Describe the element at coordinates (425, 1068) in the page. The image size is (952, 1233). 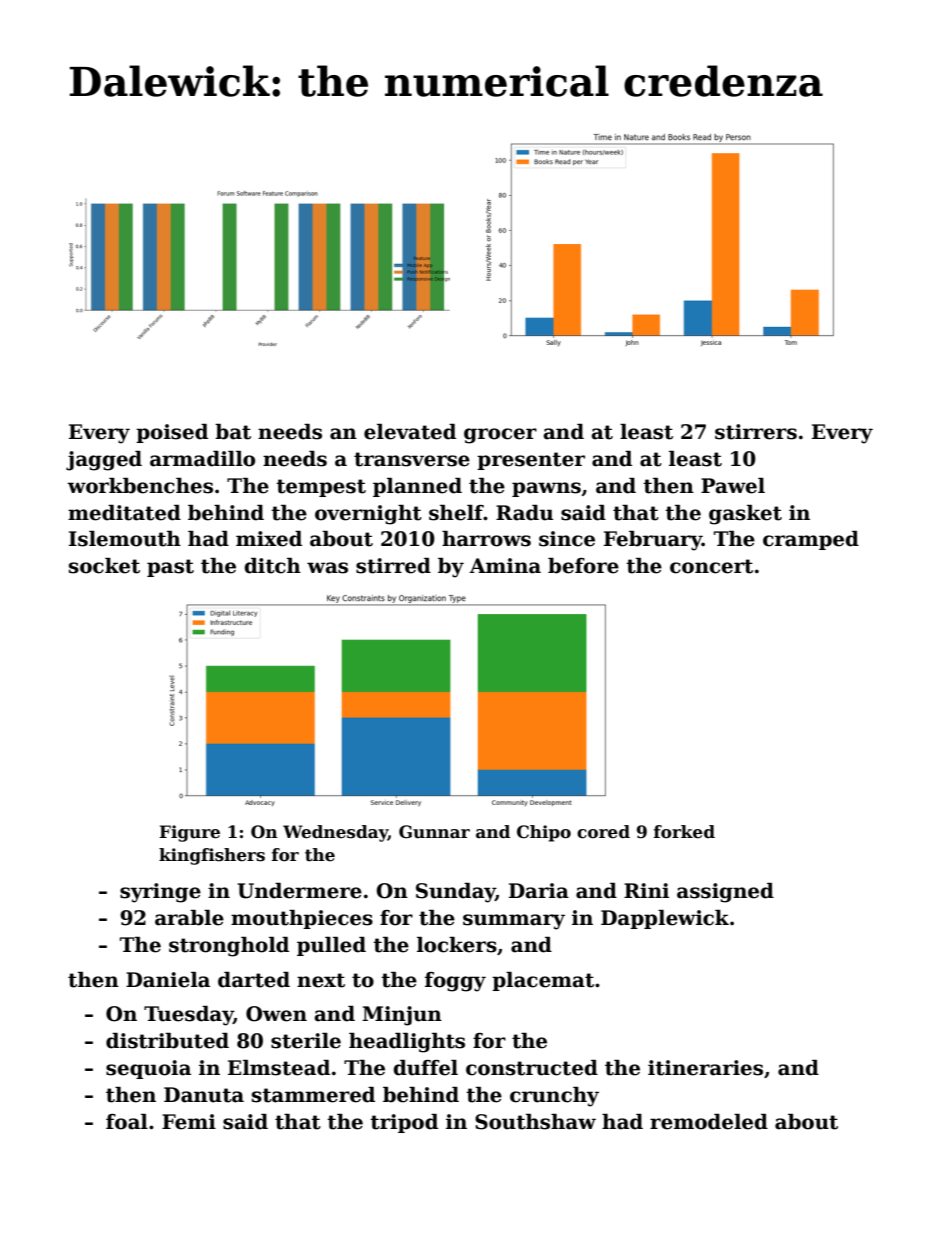
I see `duffel` at that location.
